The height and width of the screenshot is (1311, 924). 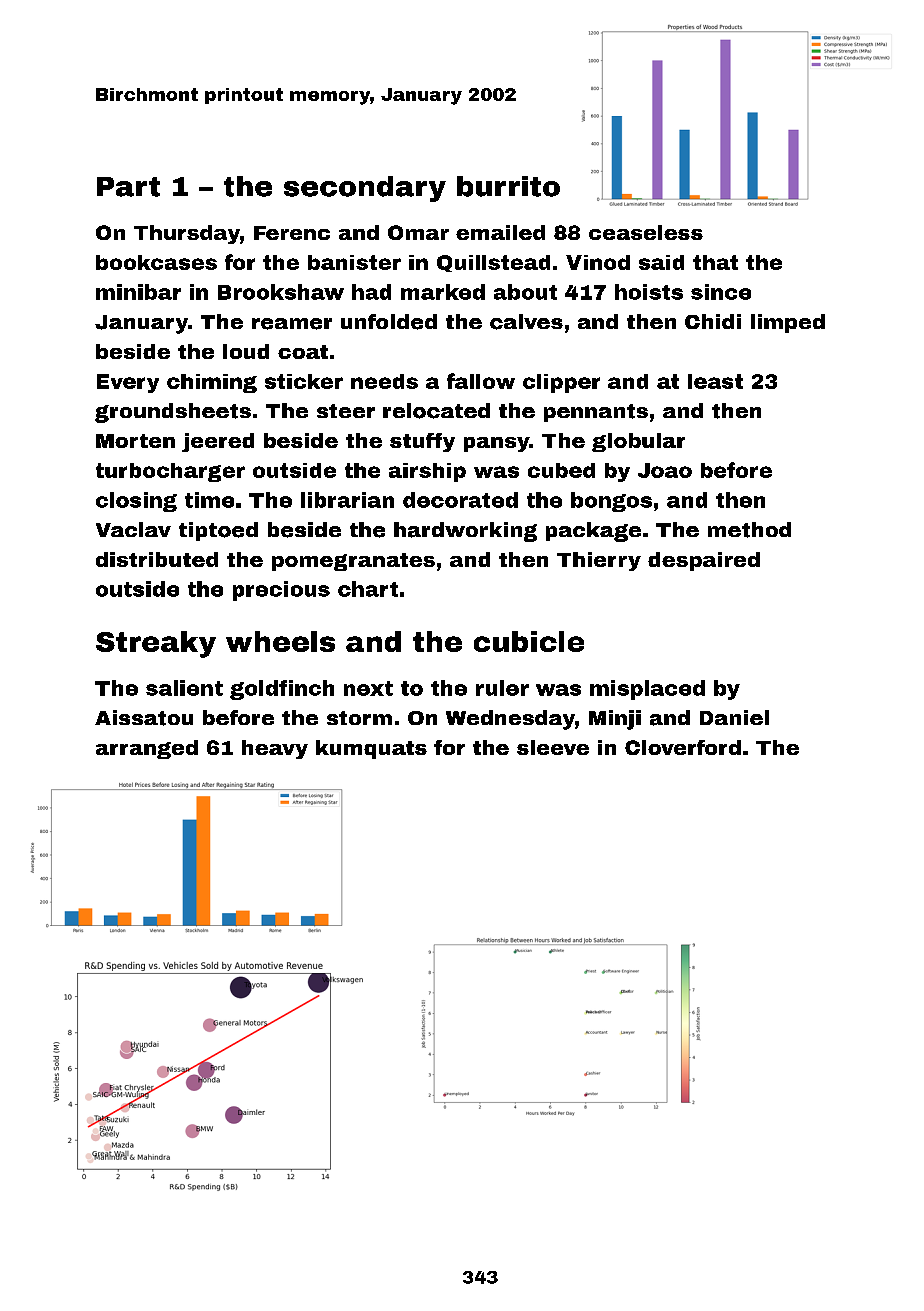 What do you see at coordinates (128, 187) in the screenshot?
I see `Part` at bounding box center [128, 187].
